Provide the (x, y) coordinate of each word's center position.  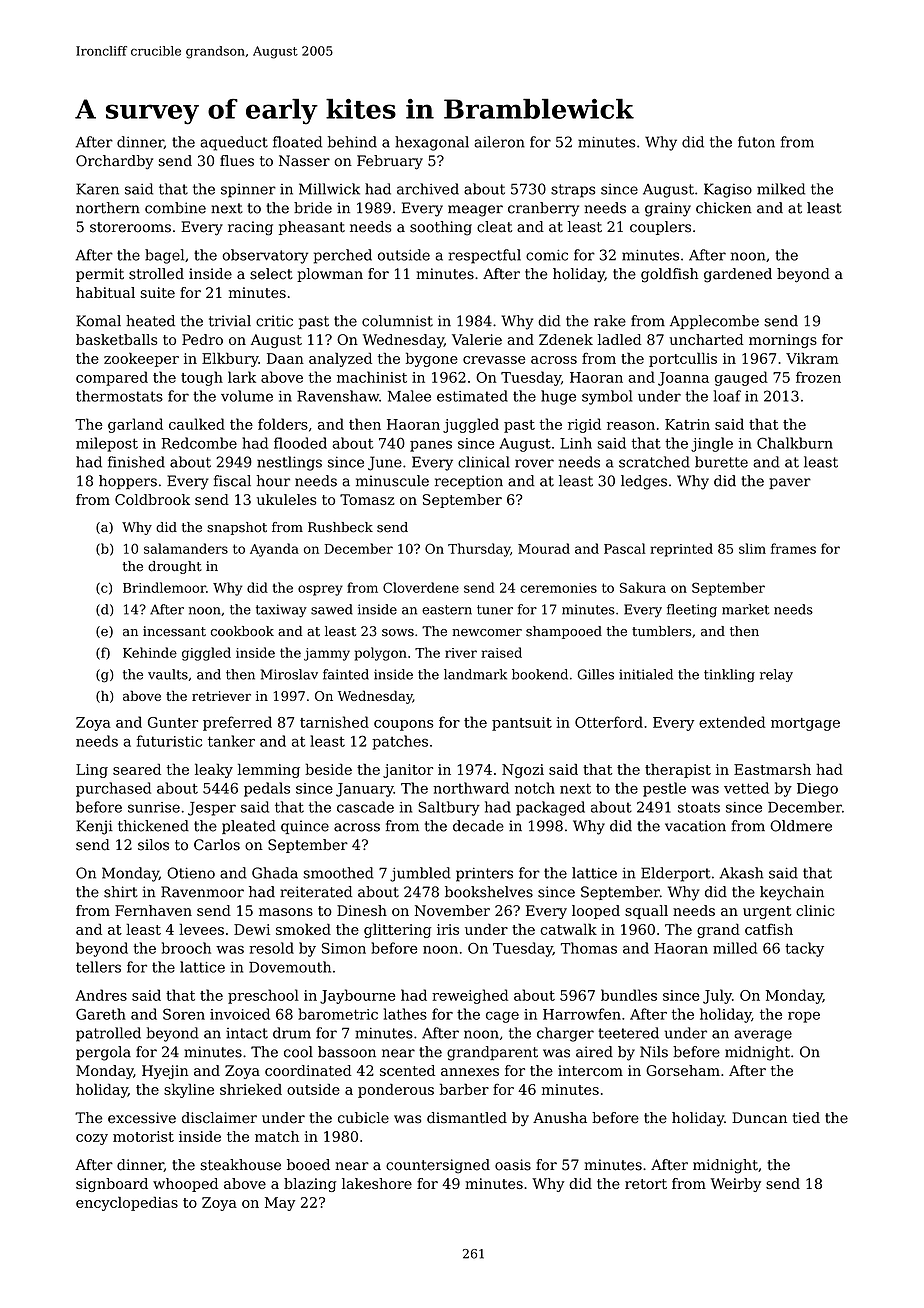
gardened (738, 275)
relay (776, 675)
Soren (184, 1014)
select (271, 274)
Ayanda (274, 550)
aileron (499, 142)
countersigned (438, 1166)
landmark (475, 674)
